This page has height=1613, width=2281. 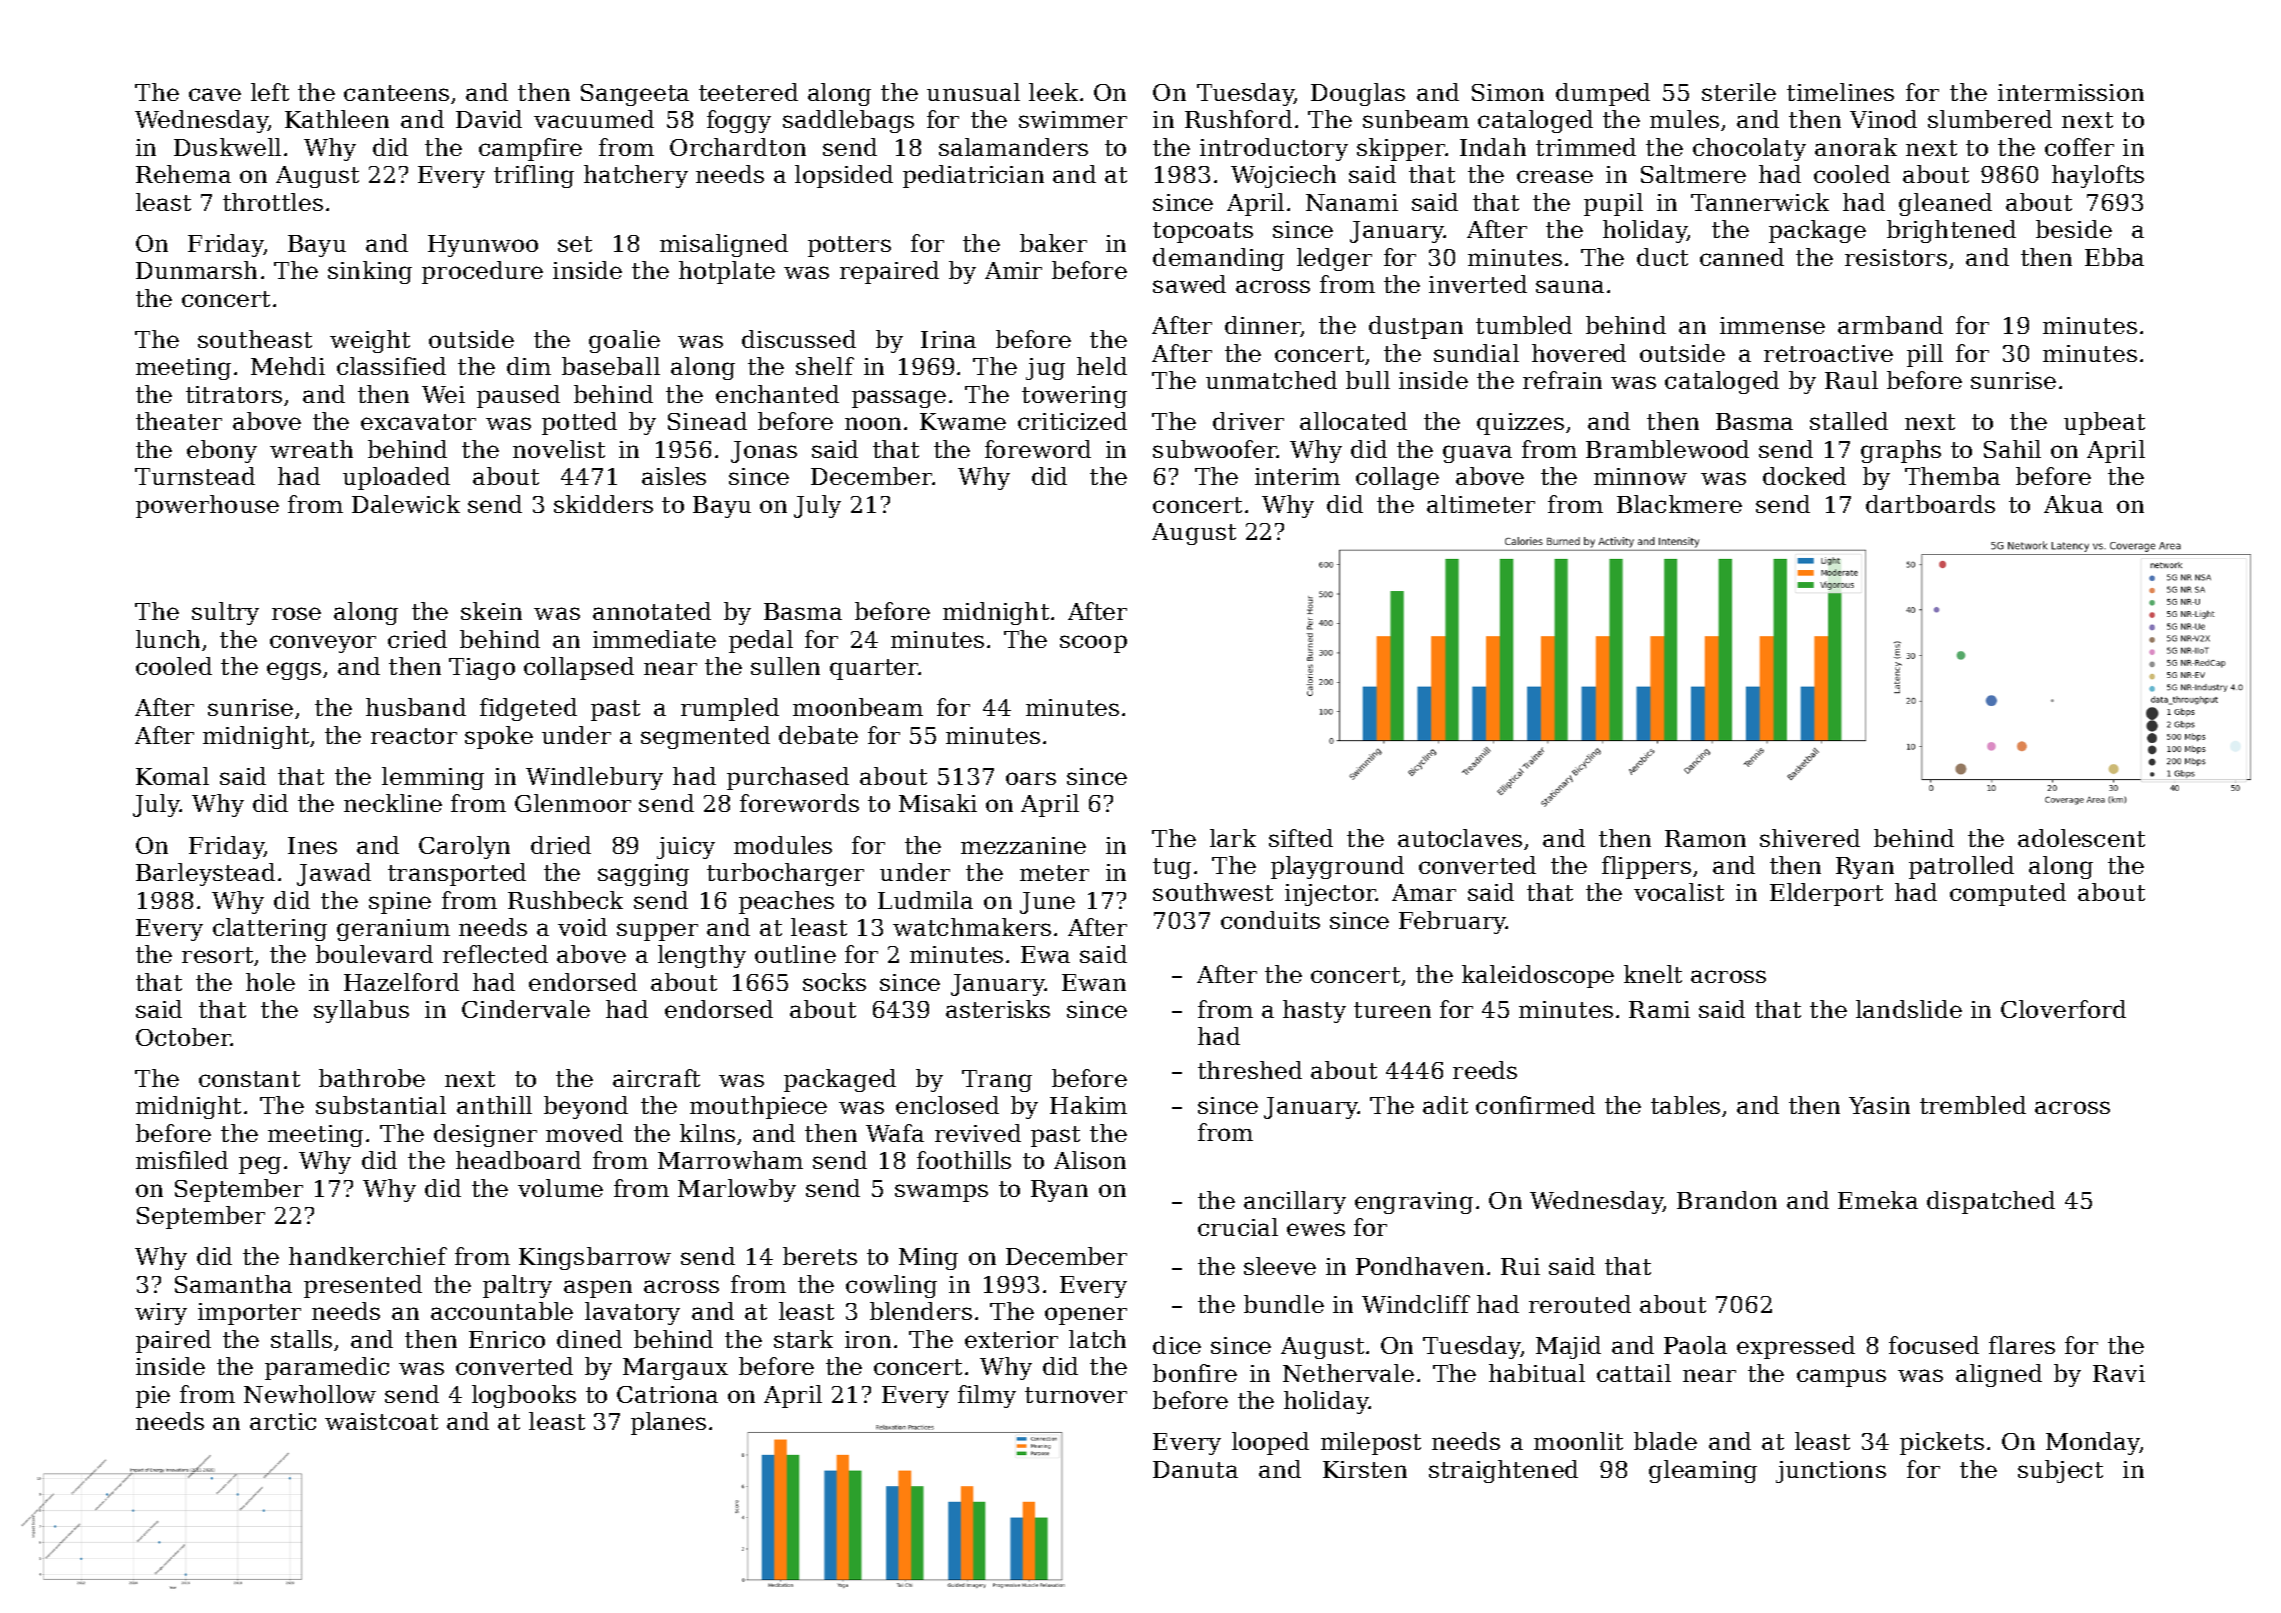 What do you see at coordinates (668, 1423) in the page?
I see `planes` at bounding box center [668, 1423].
